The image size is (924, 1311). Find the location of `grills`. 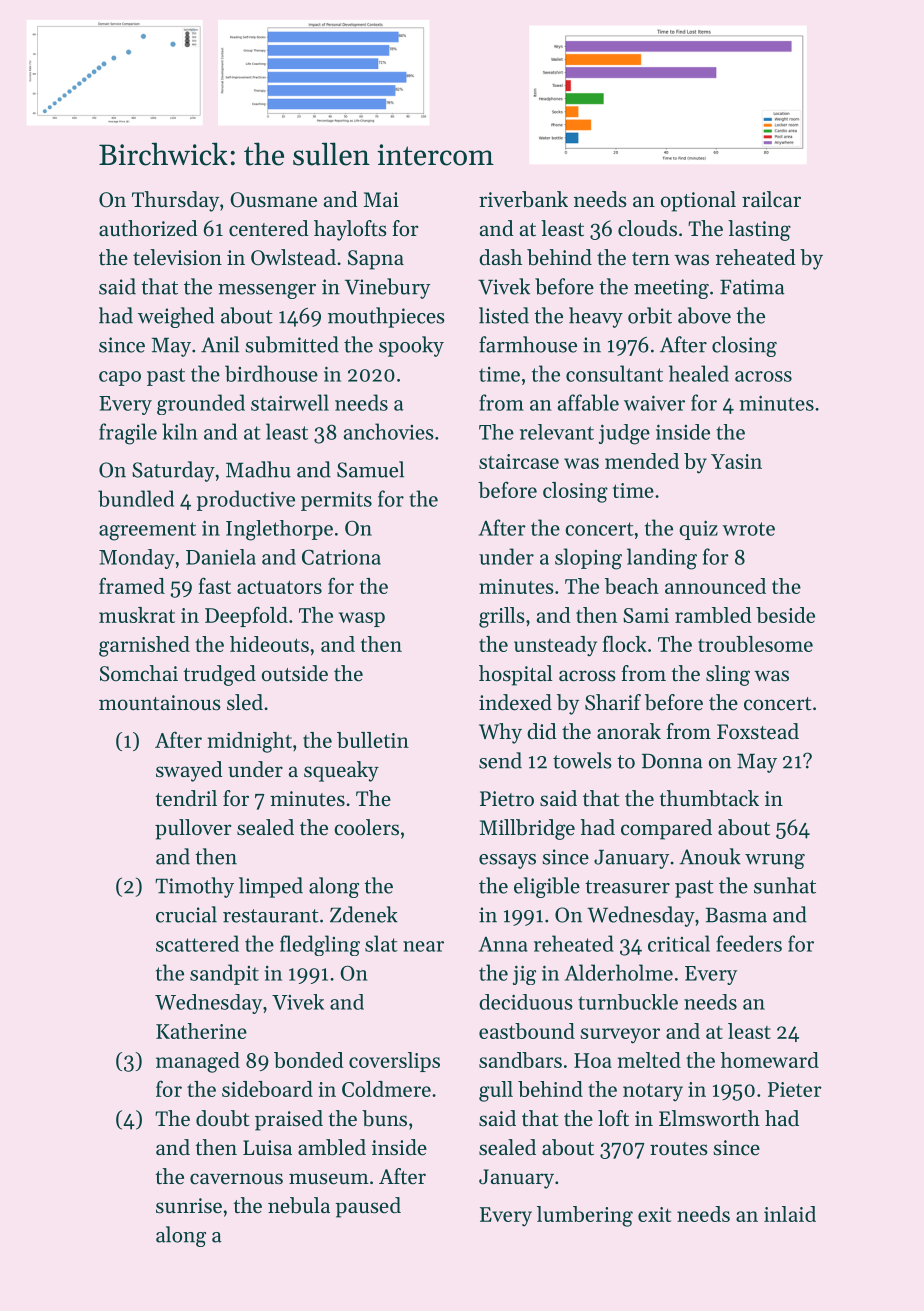

grills is located at coordinates (502, 617).
